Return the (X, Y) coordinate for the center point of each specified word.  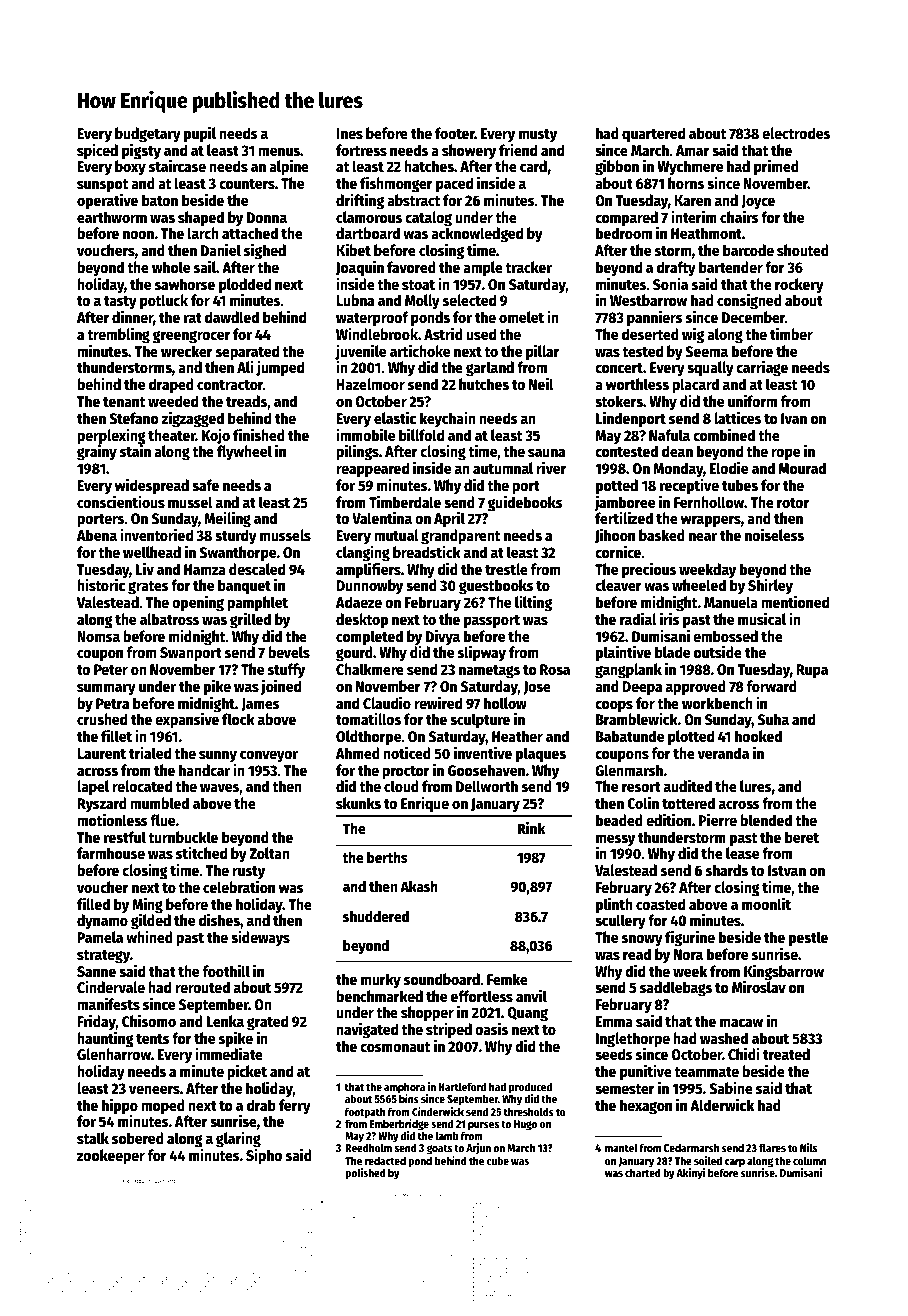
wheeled (699, 585)
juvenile (360, 352)
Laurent (101, 753)
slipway (482, 653)
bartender (731, 267)
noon (138, 234)
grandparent (460, 537)
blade (672, 652)
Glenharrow (114, 1054)
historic (101, 585)
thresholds (529, 1111)
